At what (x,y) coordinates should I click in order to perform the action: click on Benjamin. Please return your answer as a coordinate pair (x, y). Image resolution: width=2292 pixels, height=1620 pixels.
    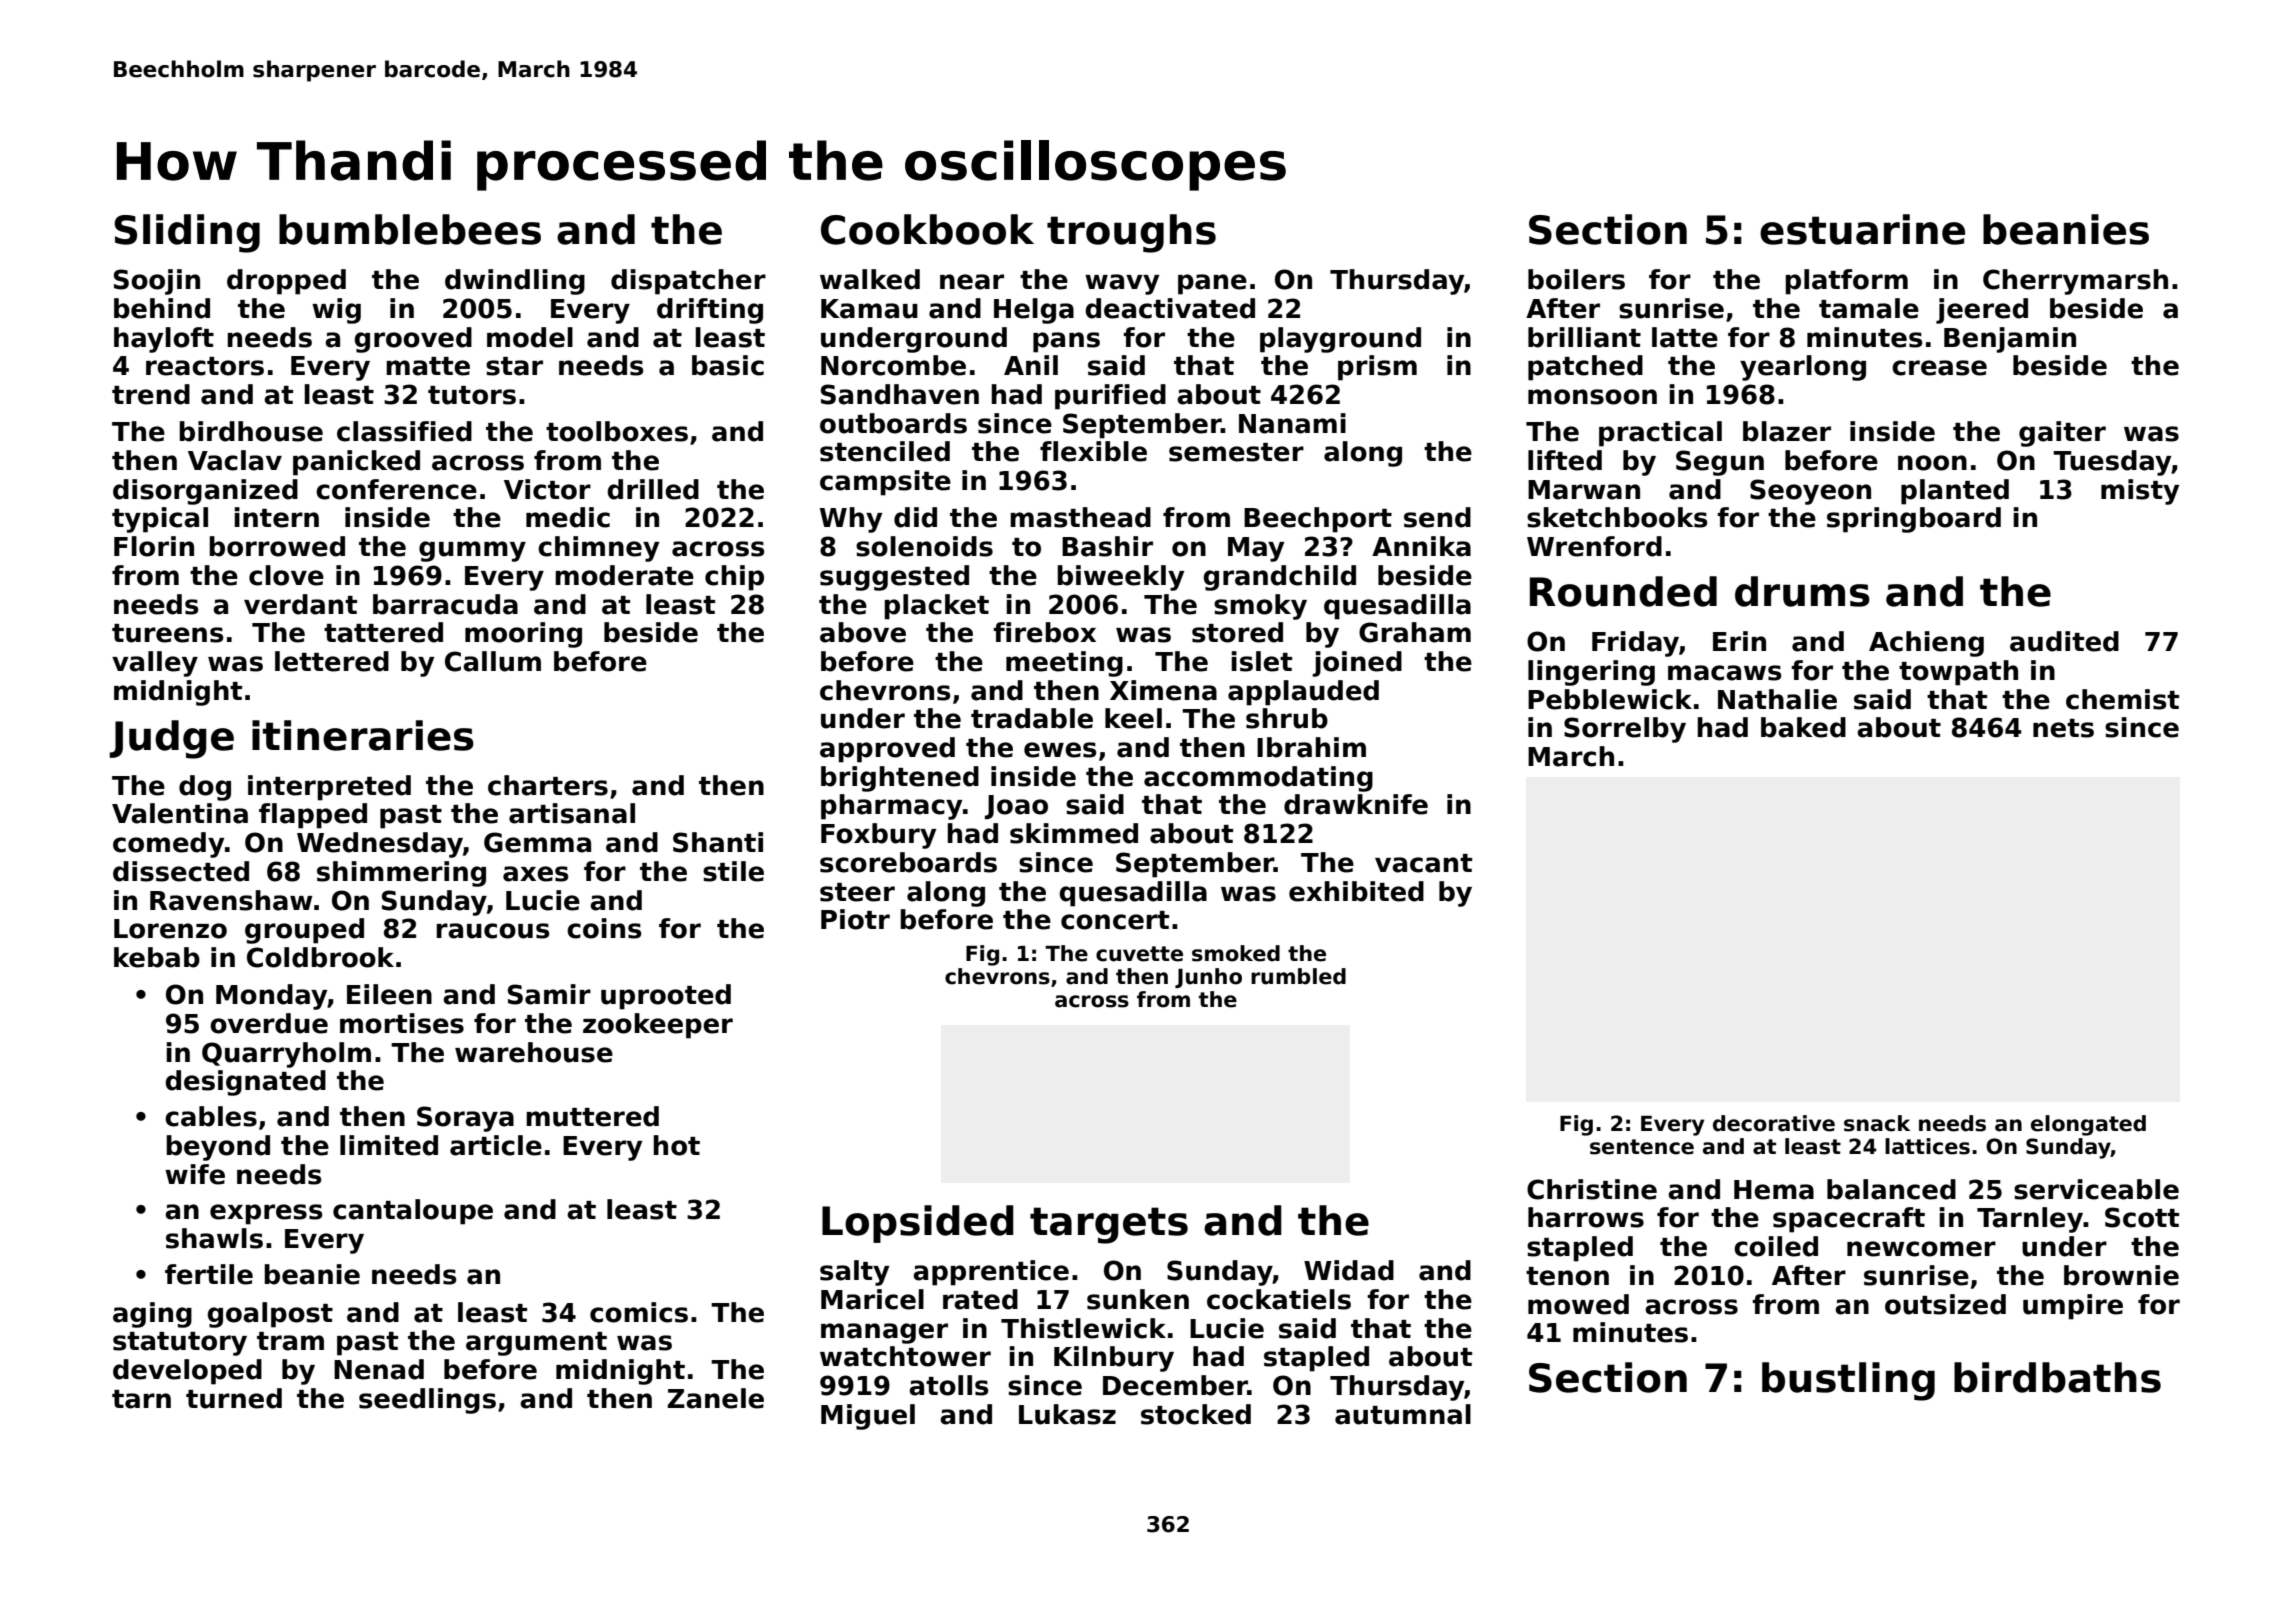
    Looking at the image, I should click on (2010, 340).
